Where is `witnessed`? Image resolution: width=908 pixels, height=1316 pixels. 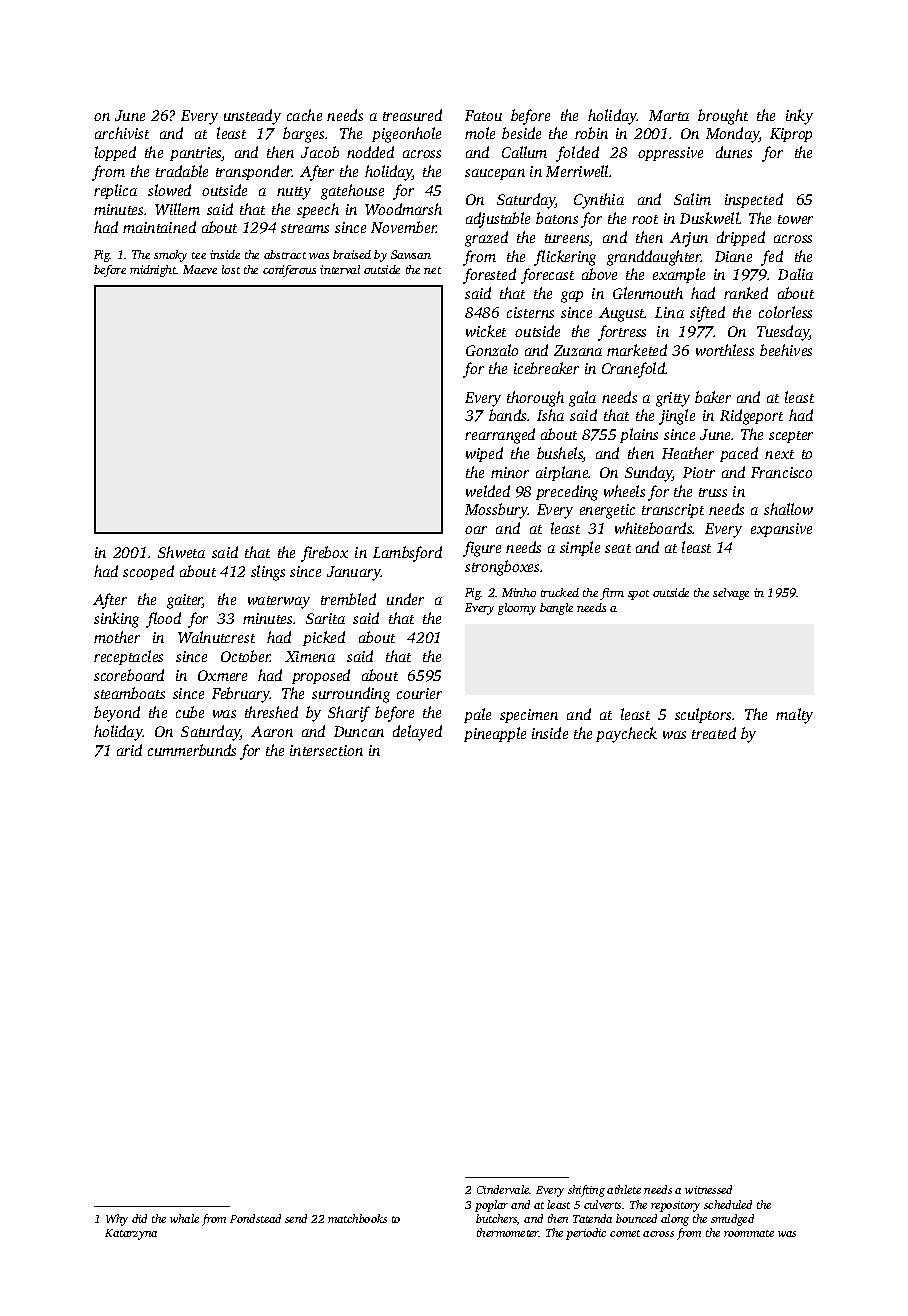
witnessed is located at coordinates (708, 1189).
